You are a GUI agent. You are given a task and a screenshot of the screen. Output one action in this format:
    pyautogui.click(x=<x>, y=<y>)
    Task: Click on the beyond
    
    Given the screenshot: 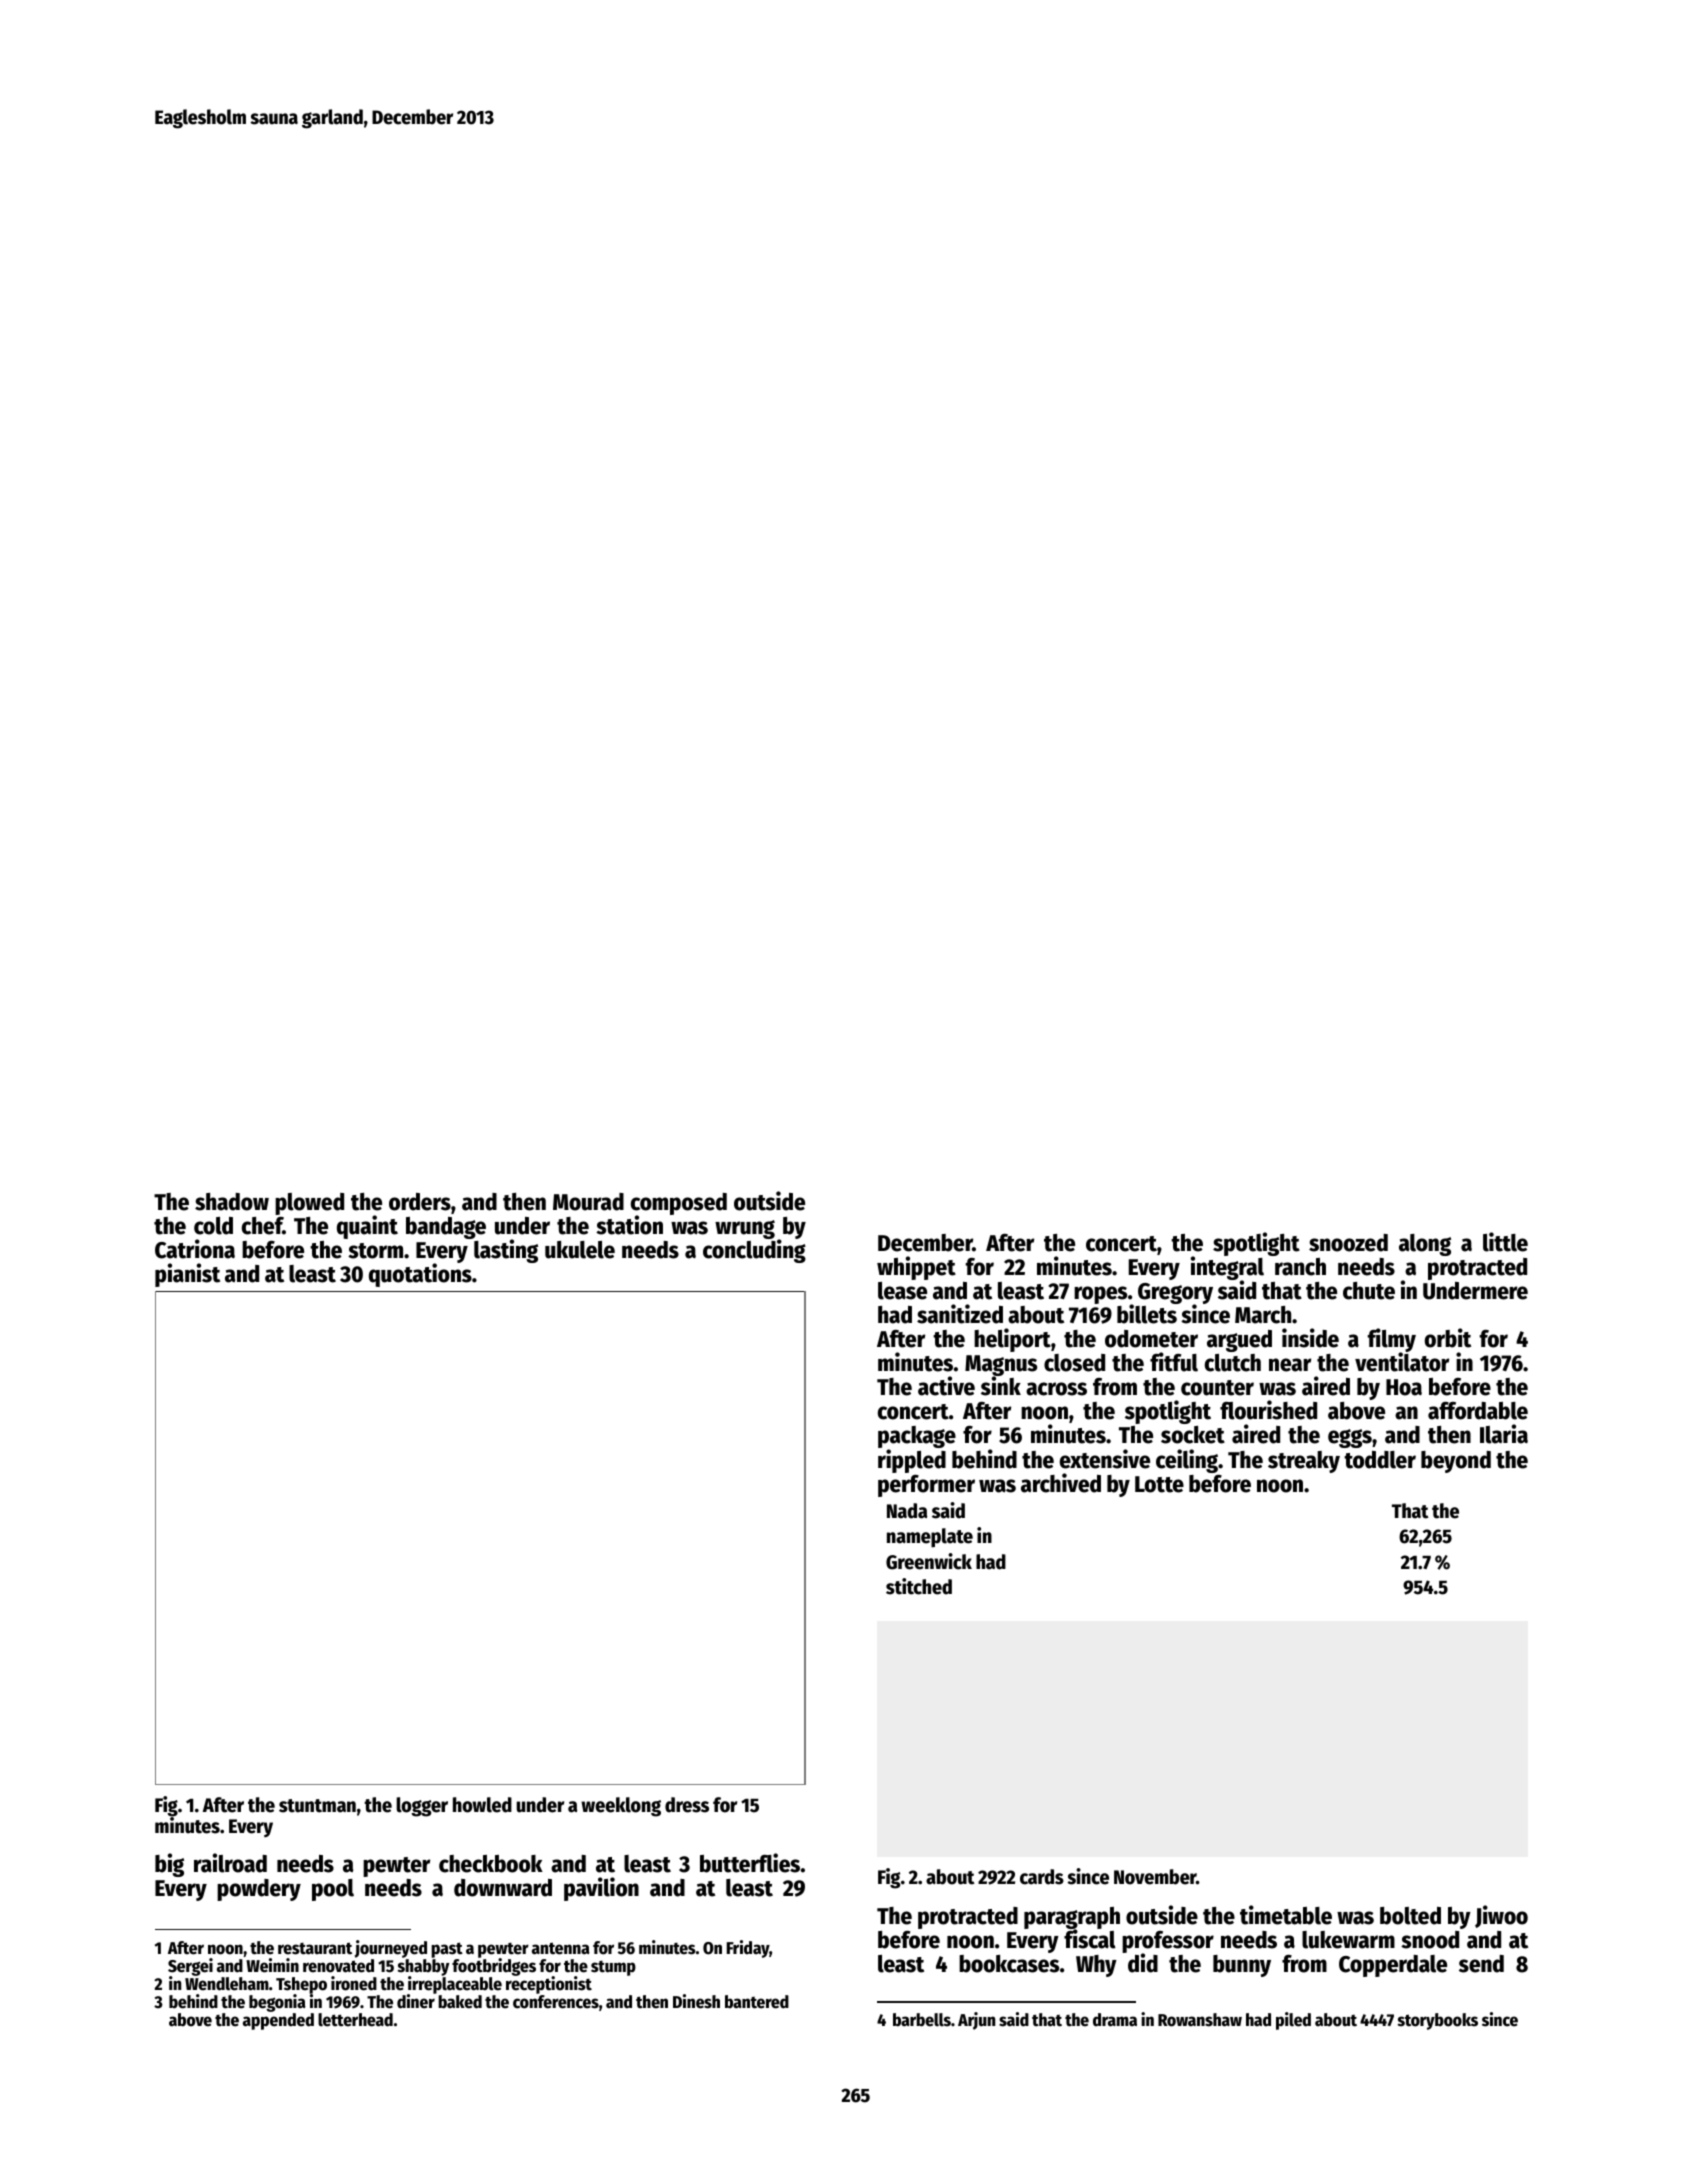 What is the action you would take?
    pyautogui.click(x=1456, y=1462)
